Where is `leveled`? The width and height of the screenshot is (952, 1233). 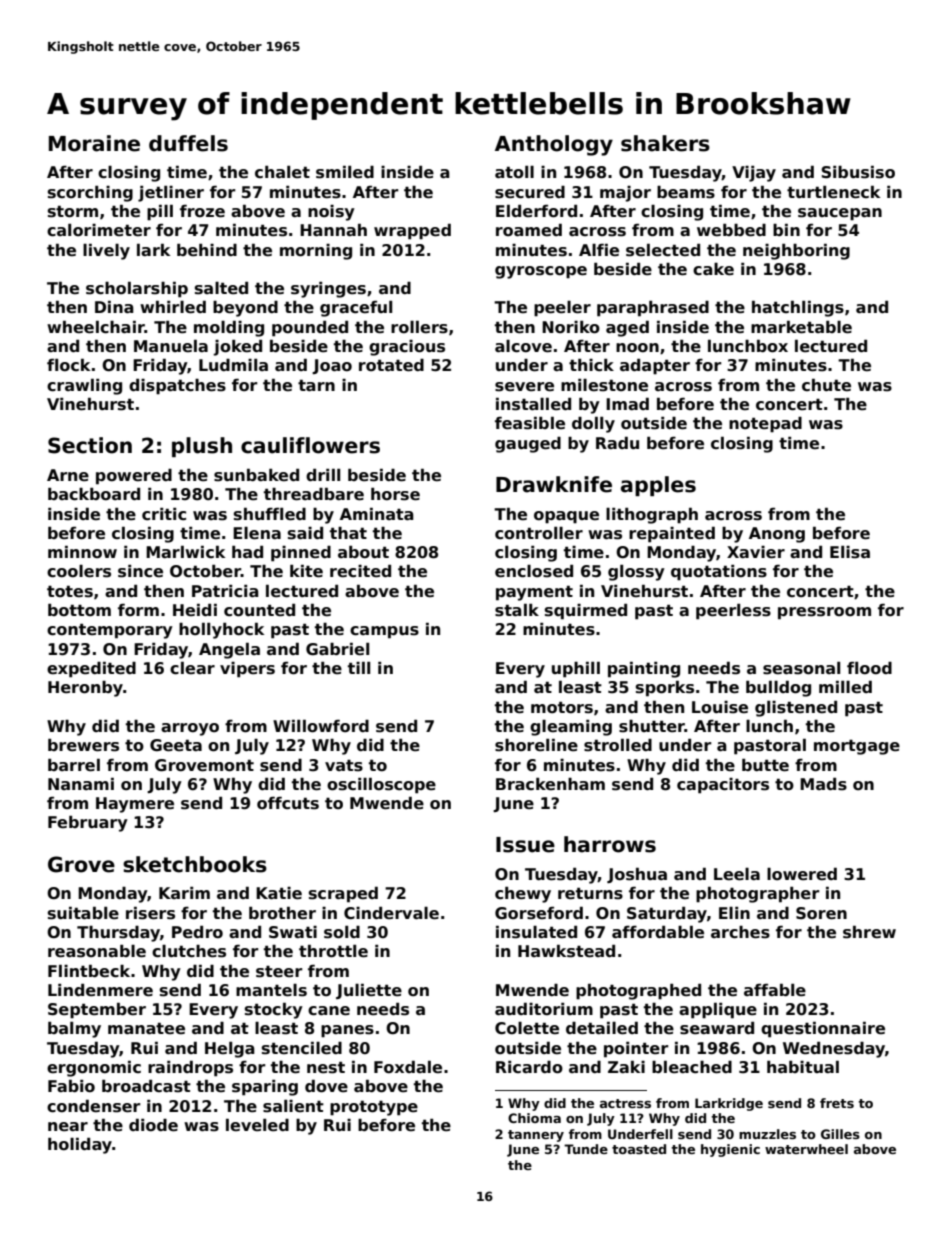
leveled is located at coordinates (257, 1125).
